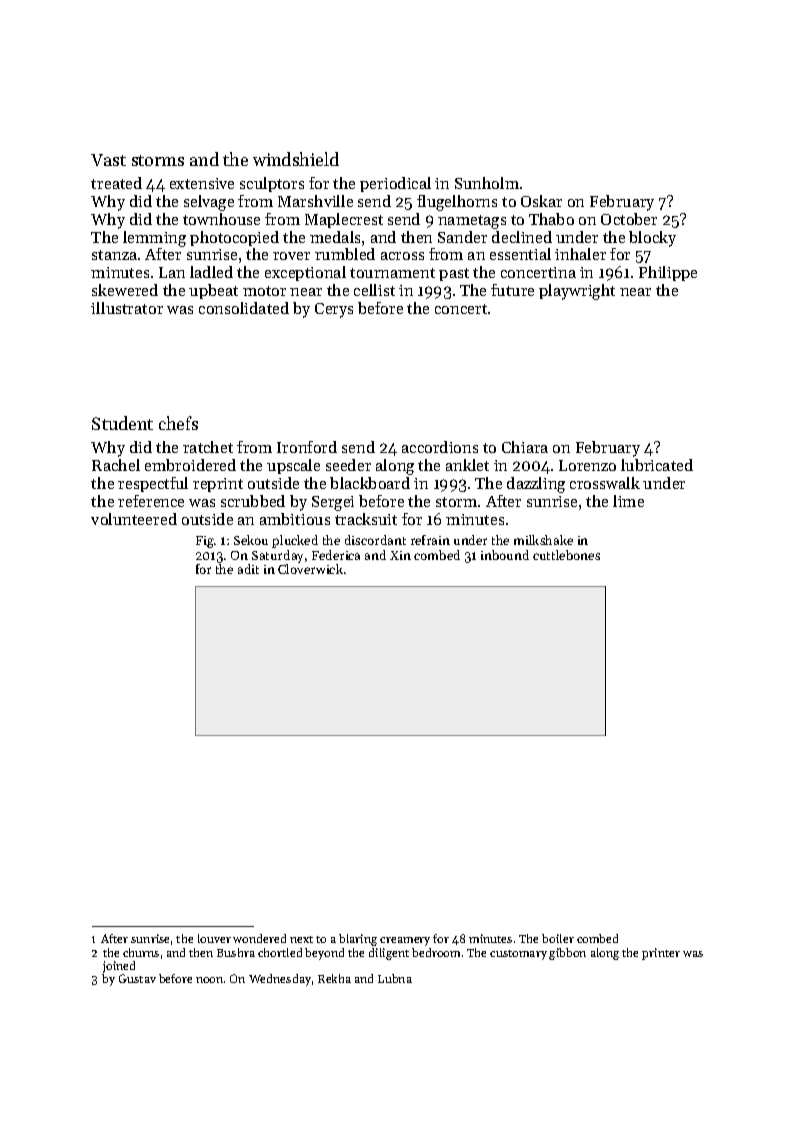 Image resolution: width=801 pixels, height=1136 pixels. Describe the element at coordinates (108, 160) in the document. I see `Vast` at that location.
